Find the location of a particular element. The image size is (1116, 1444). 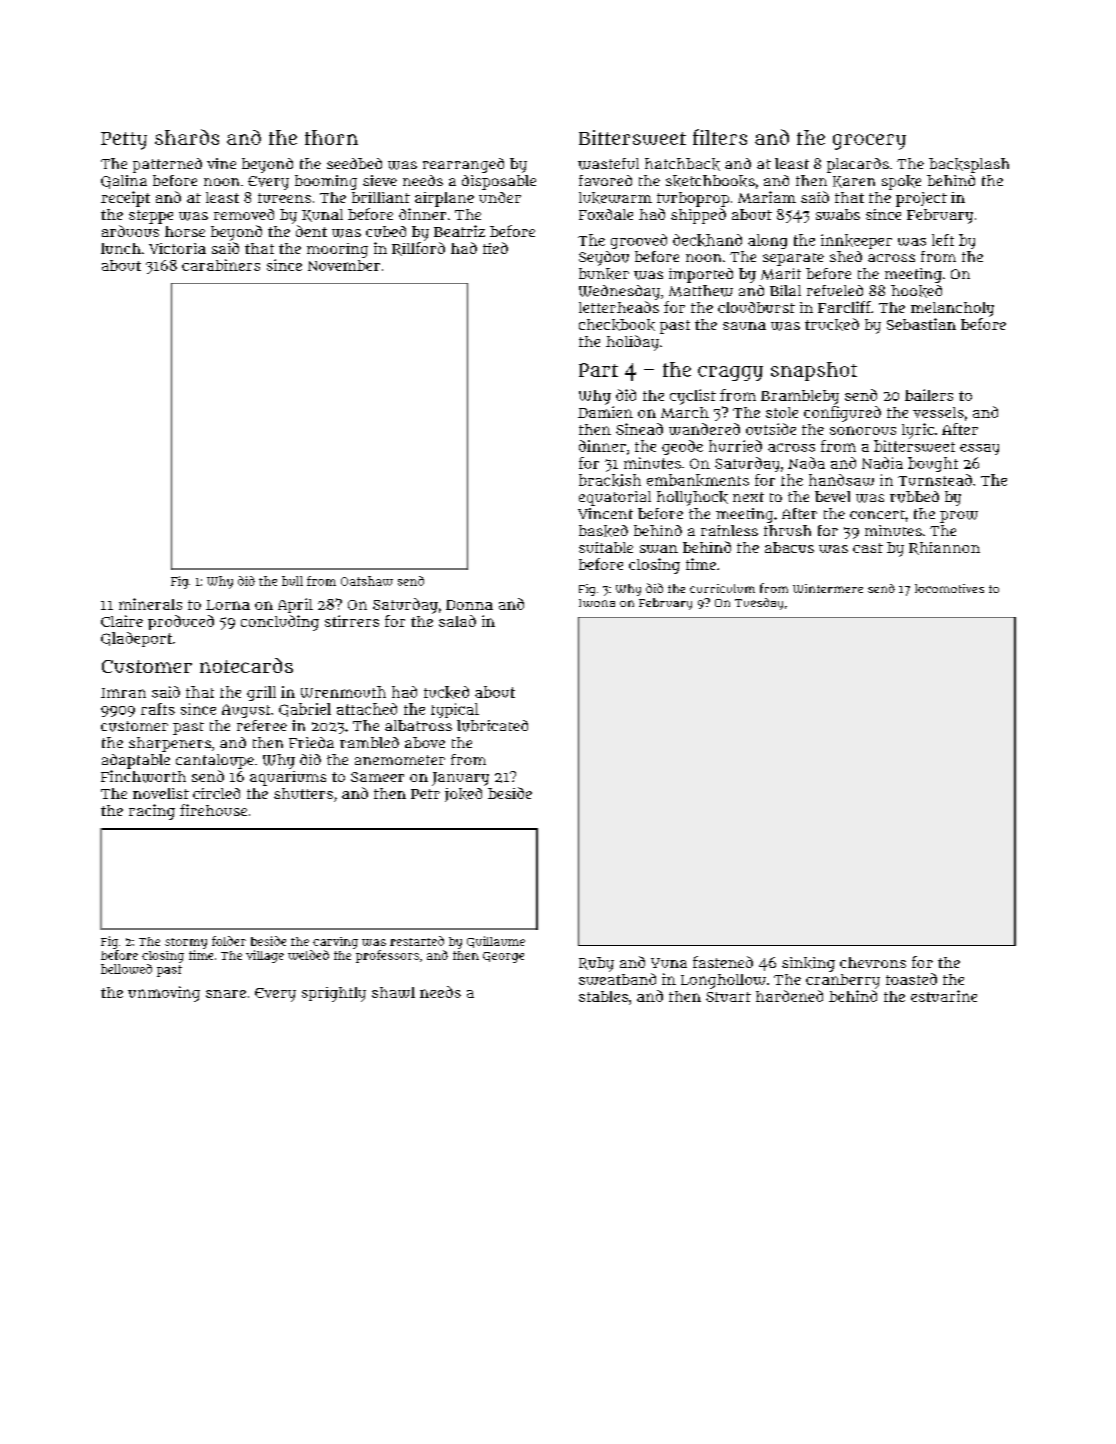

grocery is located at coordinates (869, 142).
